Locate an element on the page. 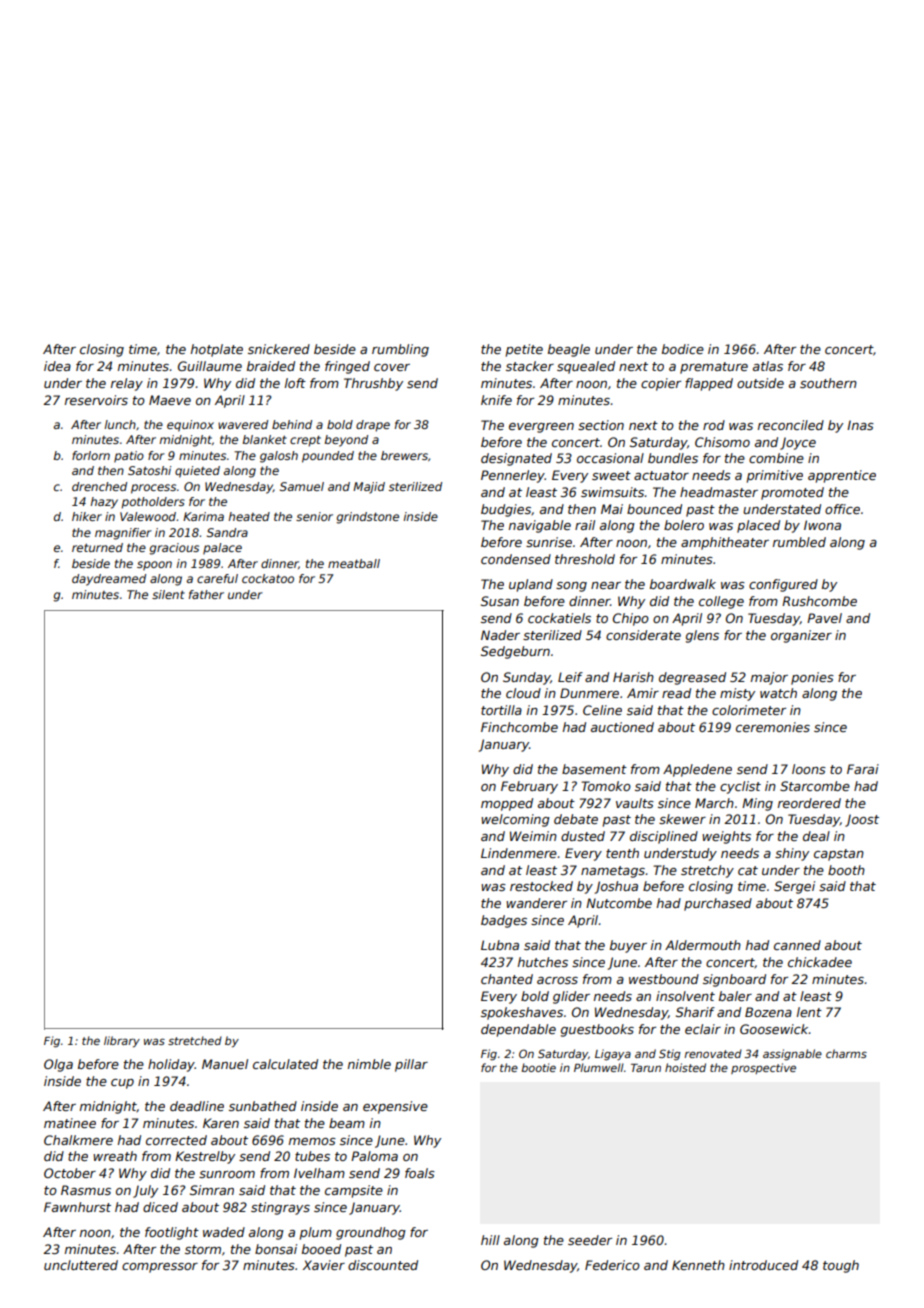 The width and height of the page is (924, 1308). storm is located at coordinates (203, 1249).
